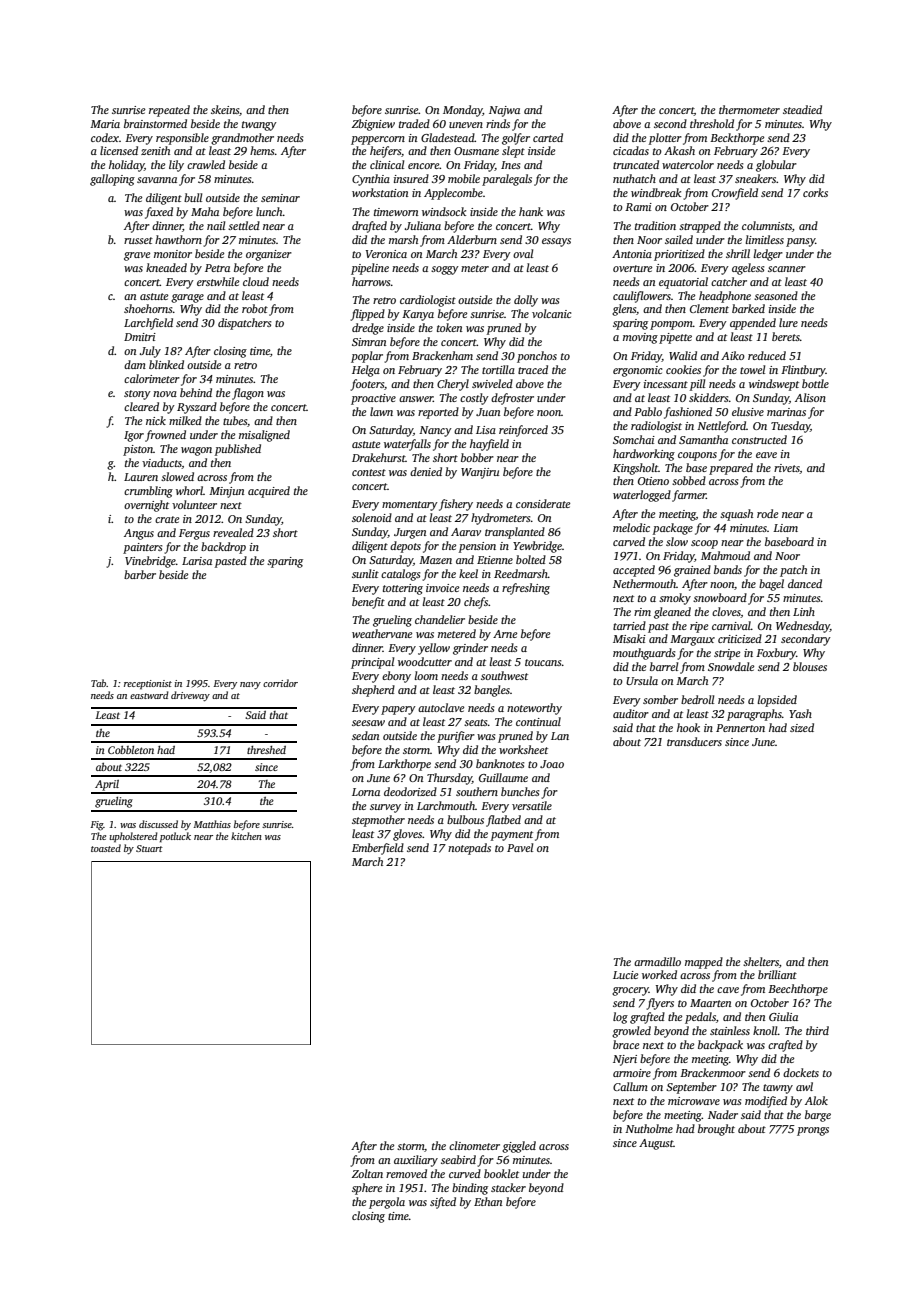  Describe the element at coordinates (141, 477) in the image. I see `Lauren` at that location.
